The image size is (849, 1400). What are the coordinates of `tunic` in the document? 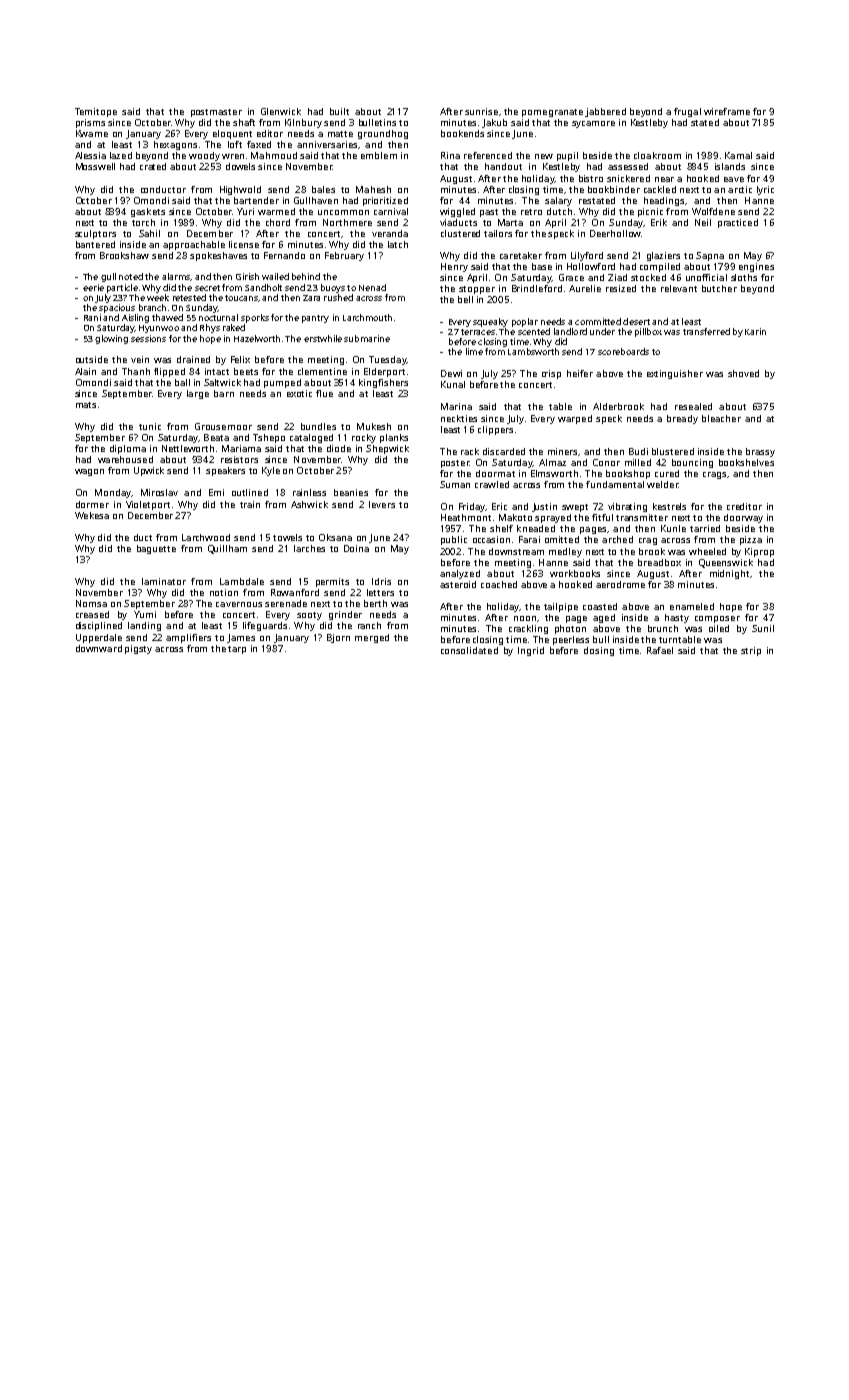 It's located at (150, 426).
